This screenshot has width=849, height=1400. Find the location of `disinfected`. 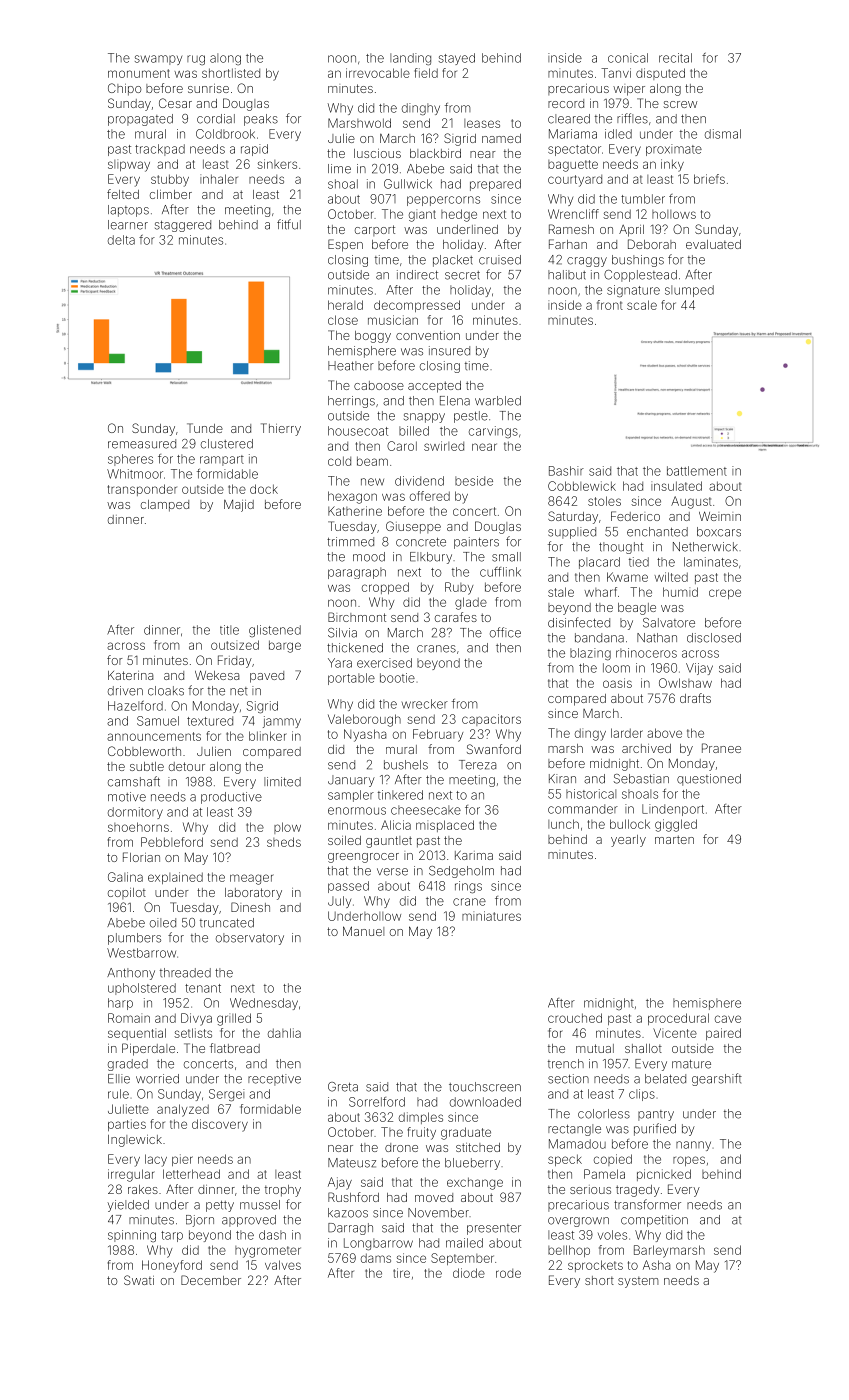

disinfected is located at coordinates (579, 622).
